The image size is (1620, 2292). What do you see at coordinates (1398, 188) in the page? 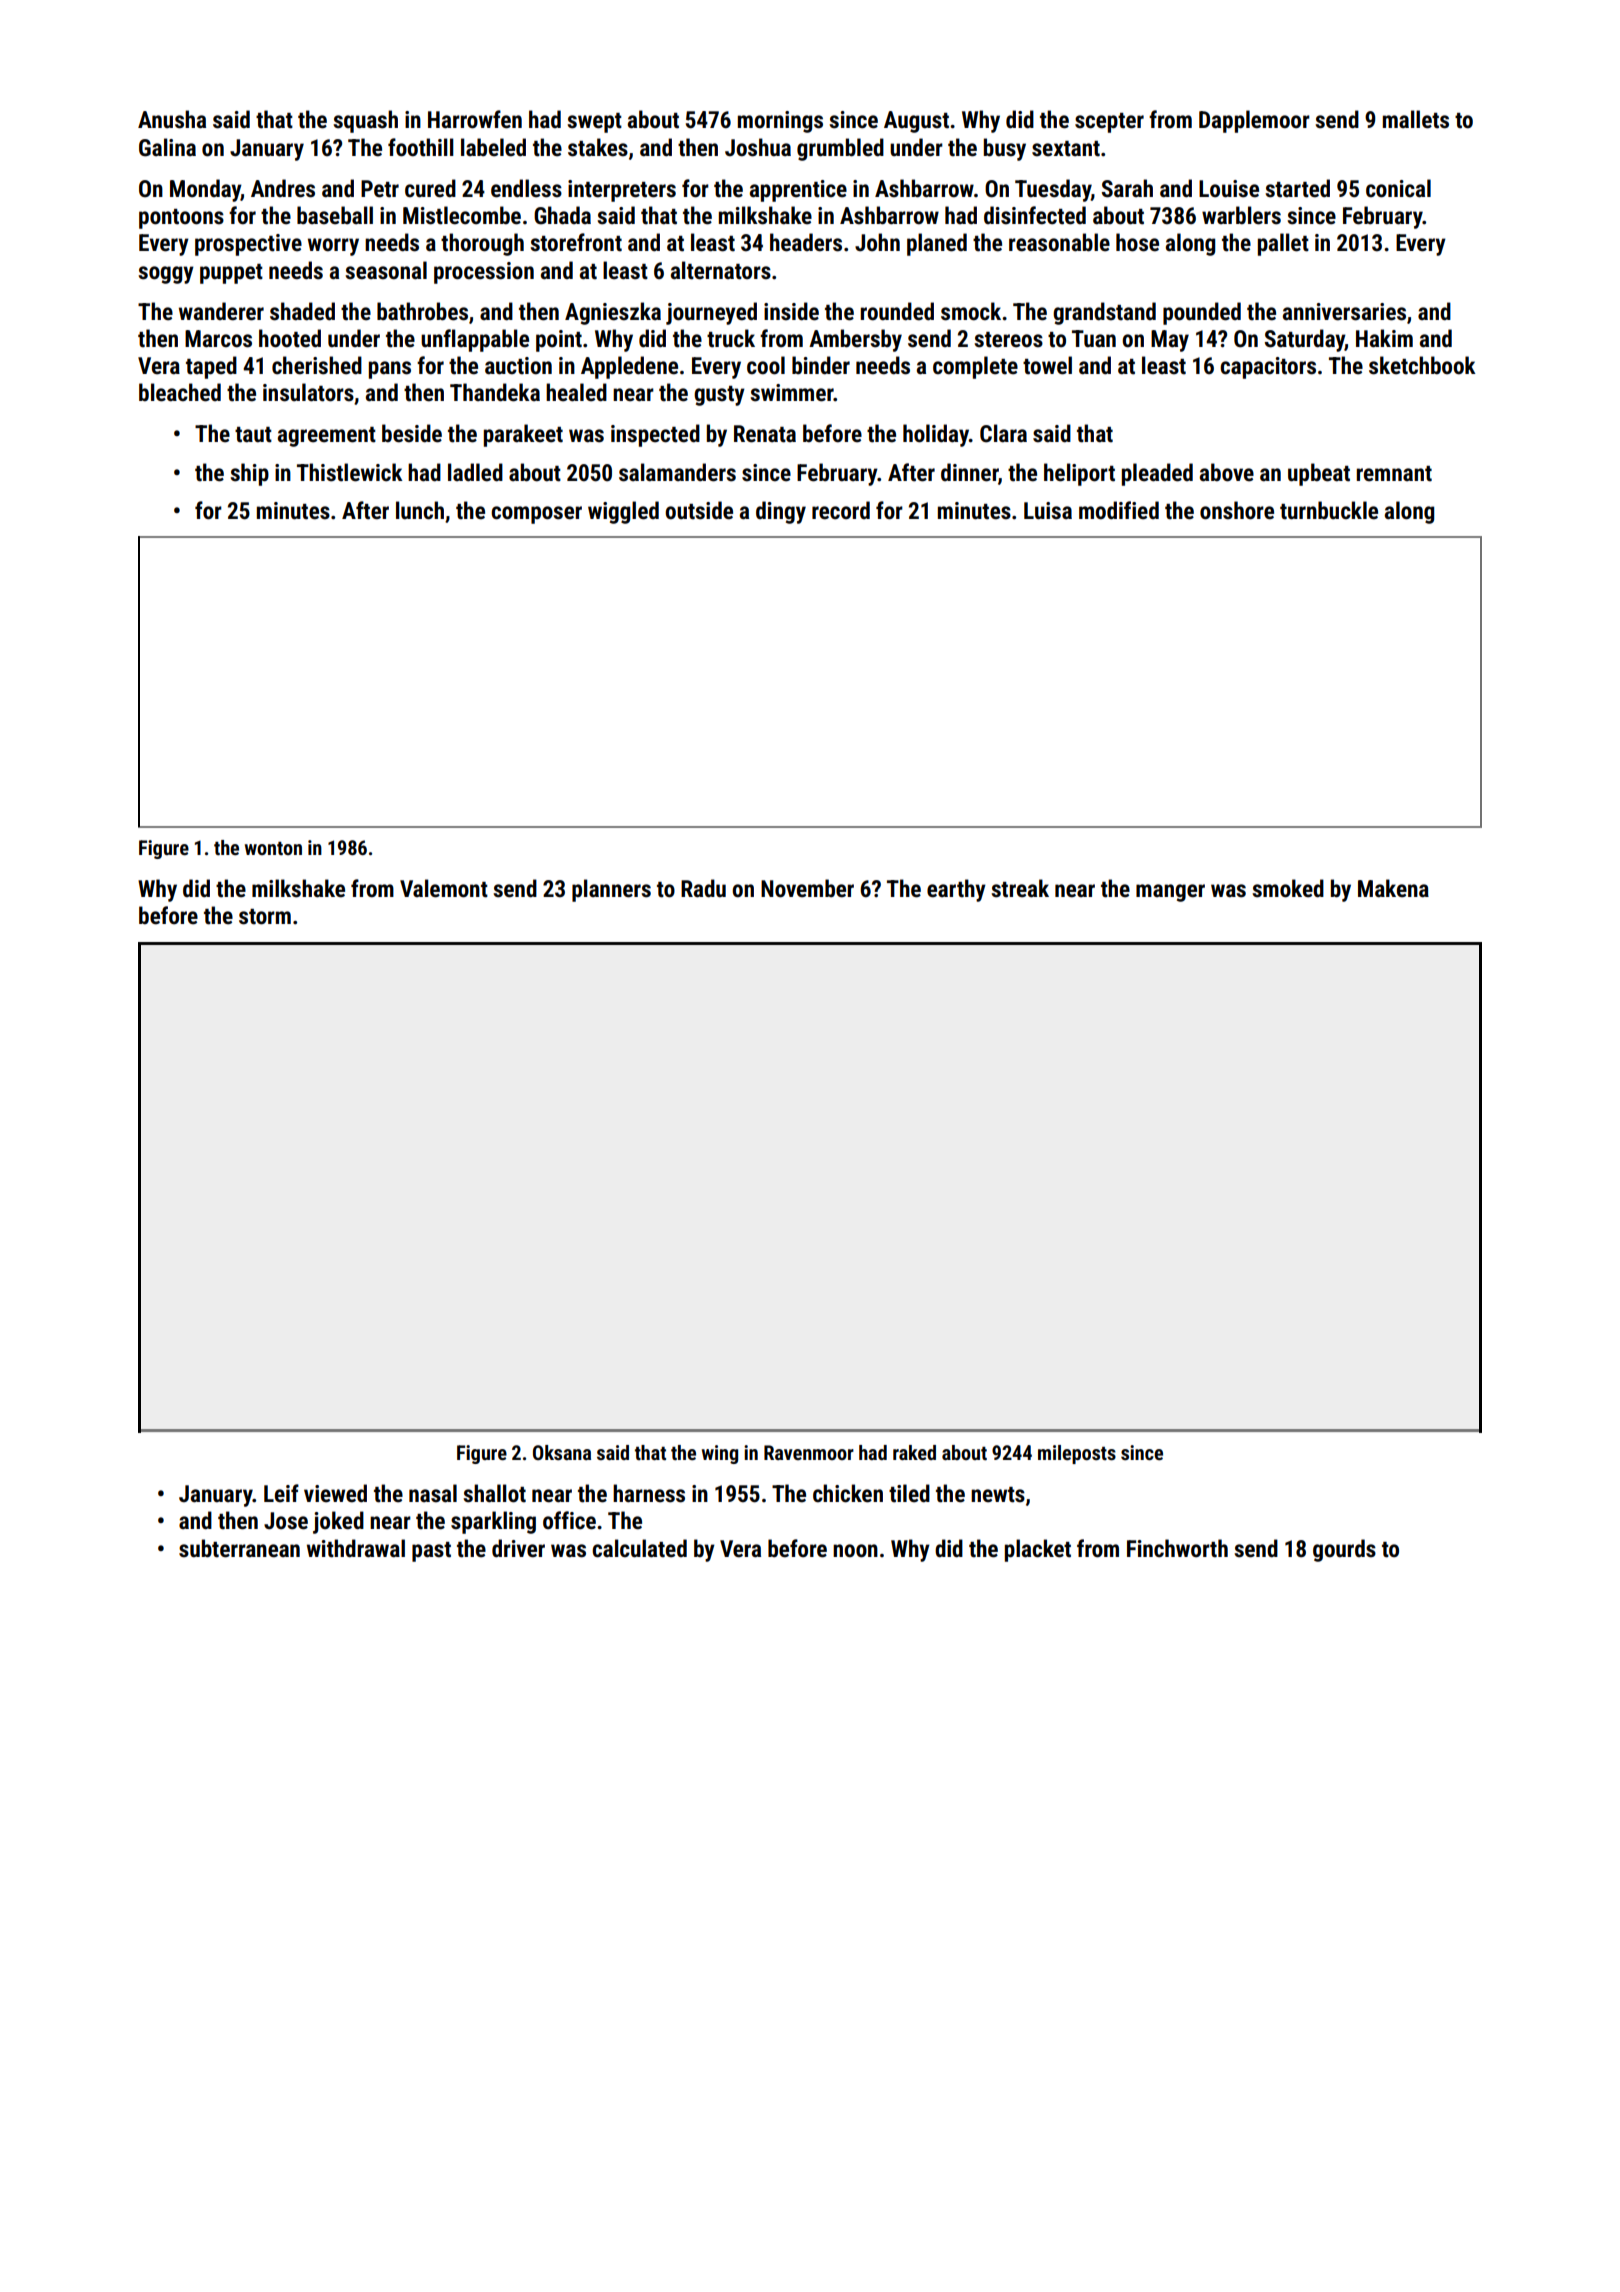
I see `conical` at bounding box center [1398, 188].
